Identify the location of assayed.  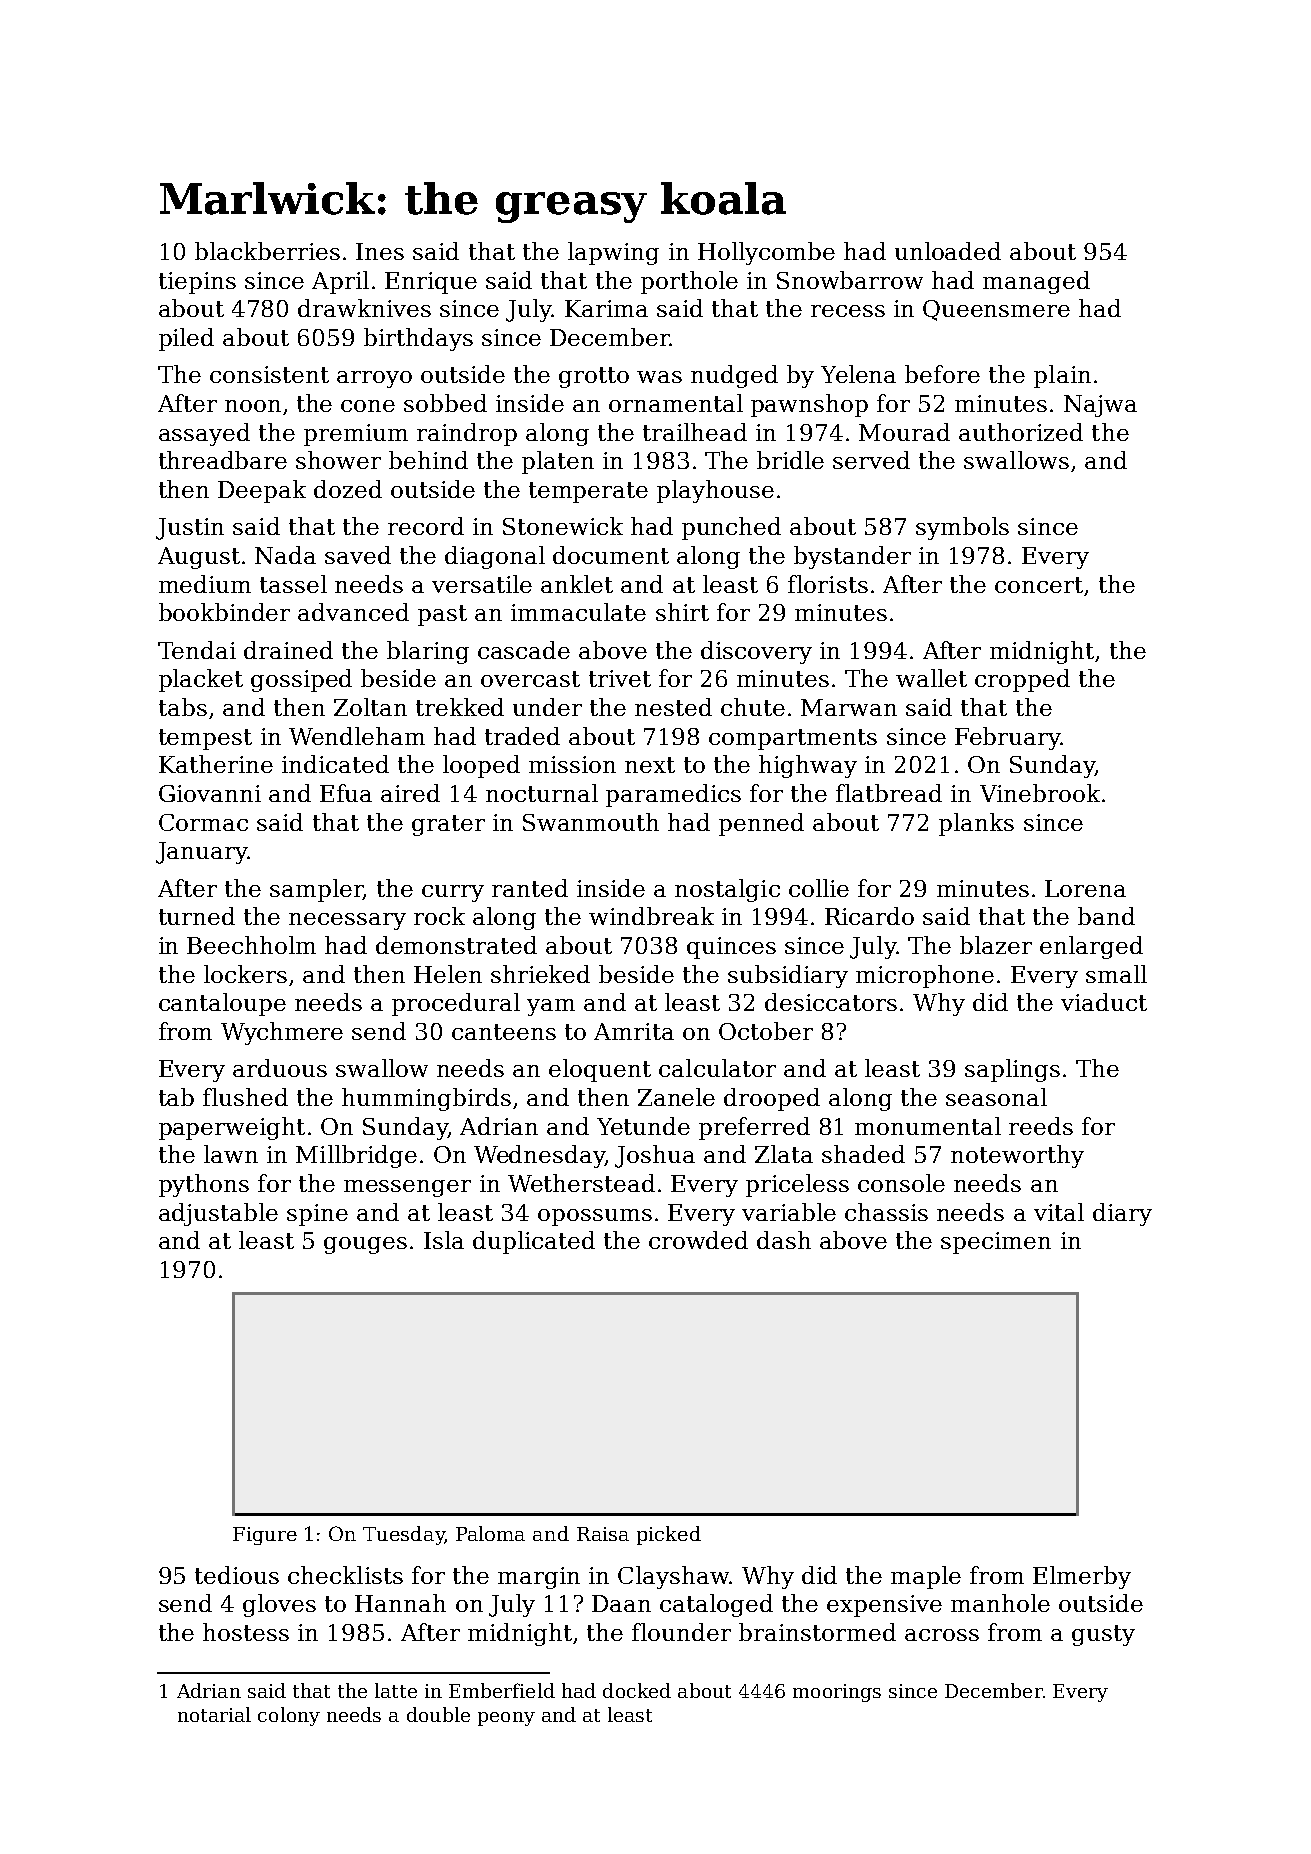
(204, 434).
